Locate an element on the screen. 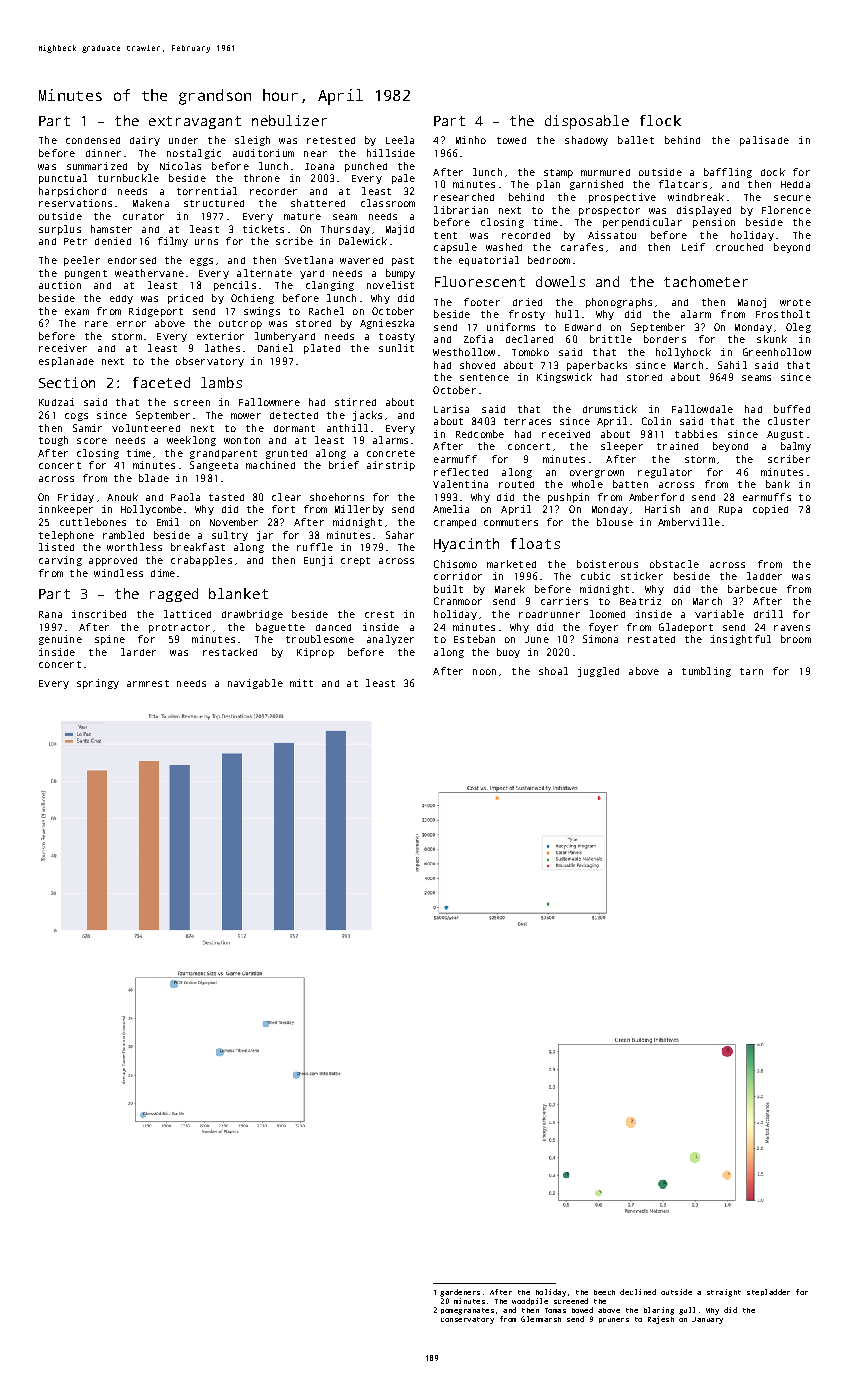 The height and width of the screenshot is (1400, 849). navigable is located at coordinates (255, 684).
